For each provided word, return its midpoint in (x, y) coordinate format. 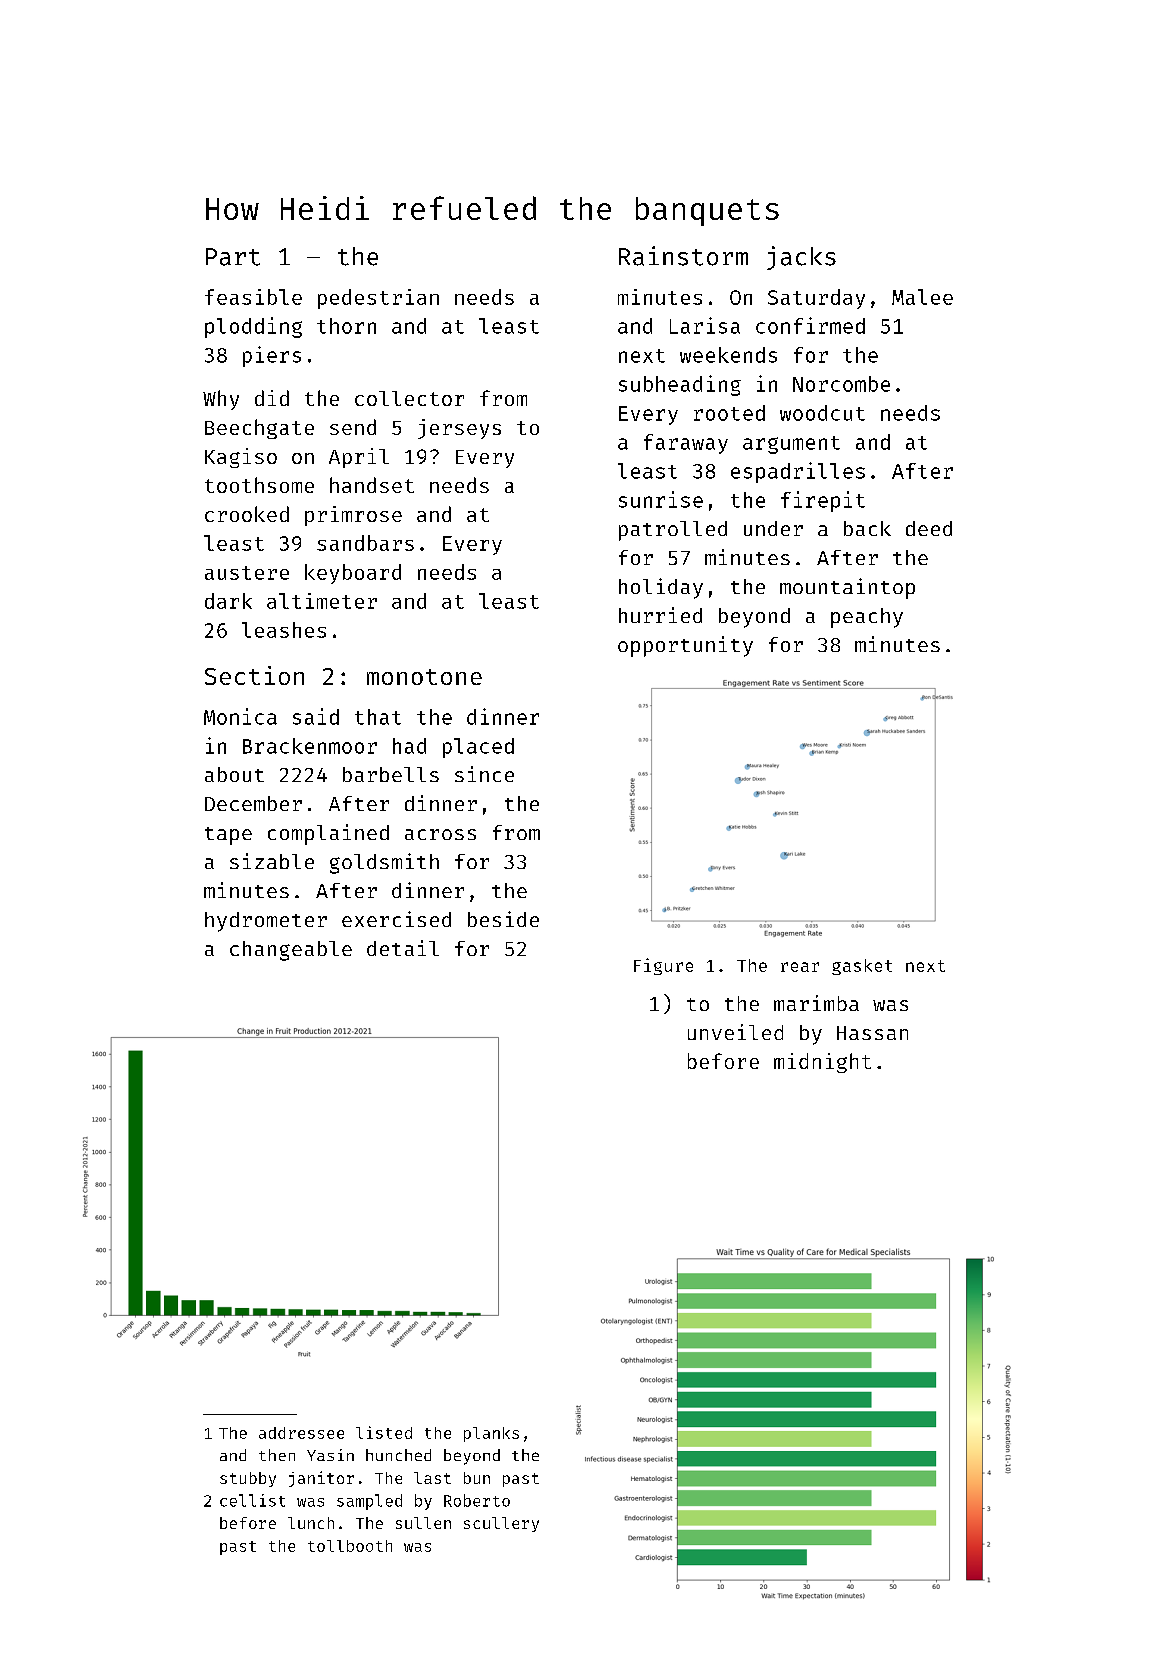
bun (477, 1478)
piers (272, 356)
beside (503, 919)
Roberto (477, 1500)
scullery (501, 1524)
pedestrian (378, 299)
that (378, 717)
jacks (801, 258)
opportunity (685, 646)
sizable (272, 861)
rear (800, 967)
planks (491, 1434)
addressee (301, 1433)
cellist (252, 1500)
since (484, 774)
